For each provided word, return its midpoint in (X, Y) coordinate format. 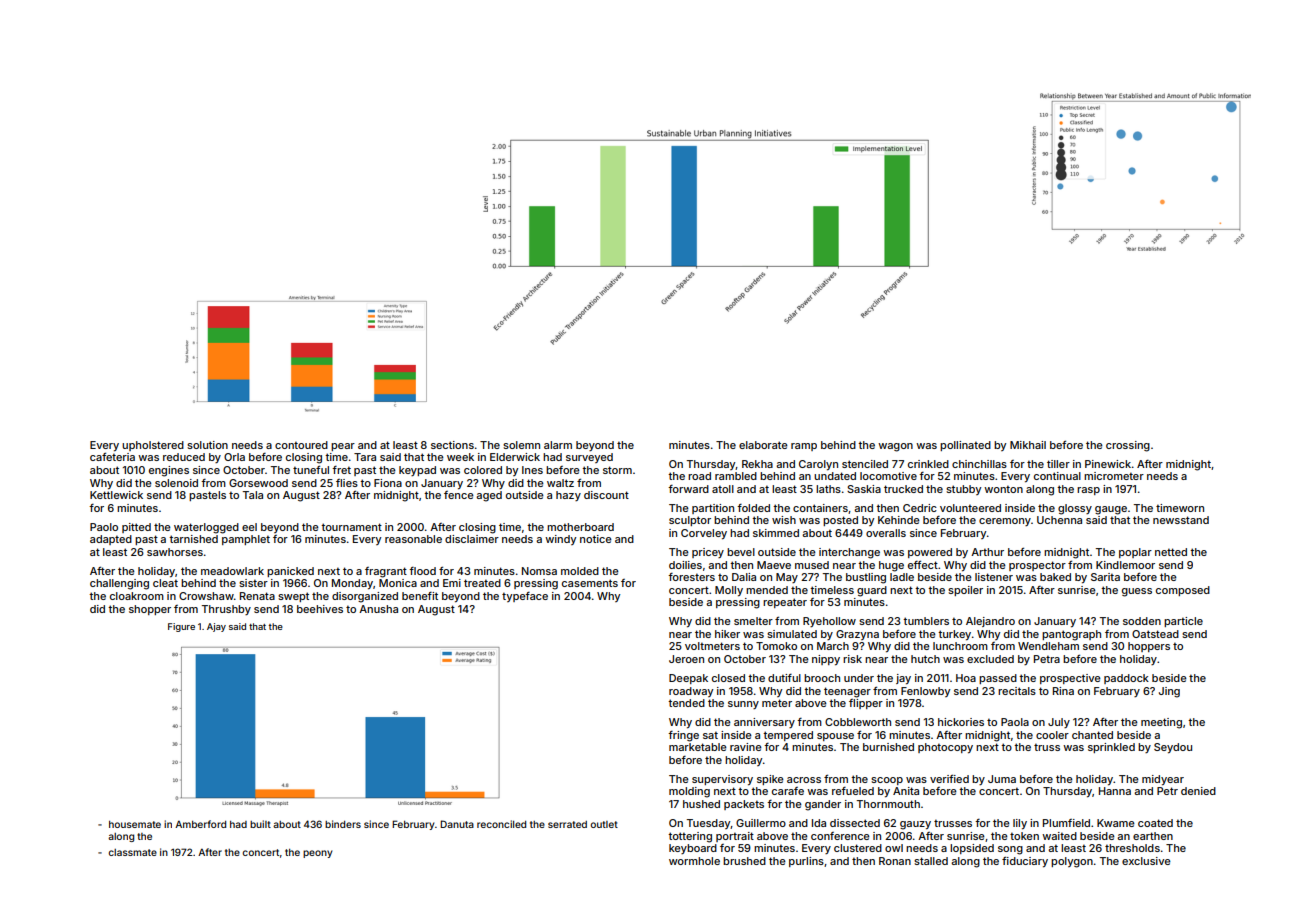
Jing (1169, 692)
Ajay (216, 627)
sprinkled (1111, 748)
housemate (135, 824)
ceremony (1005, 522)
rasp (1088, 491)
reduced (184, 457)
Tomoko (776, 646)
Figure (181, 627)
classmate (132, 852)
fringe (683, 736)
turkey (954, 635)
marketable (698, 747)
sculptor (690, 521)
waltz (560, 483)
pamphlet (246, 540)
